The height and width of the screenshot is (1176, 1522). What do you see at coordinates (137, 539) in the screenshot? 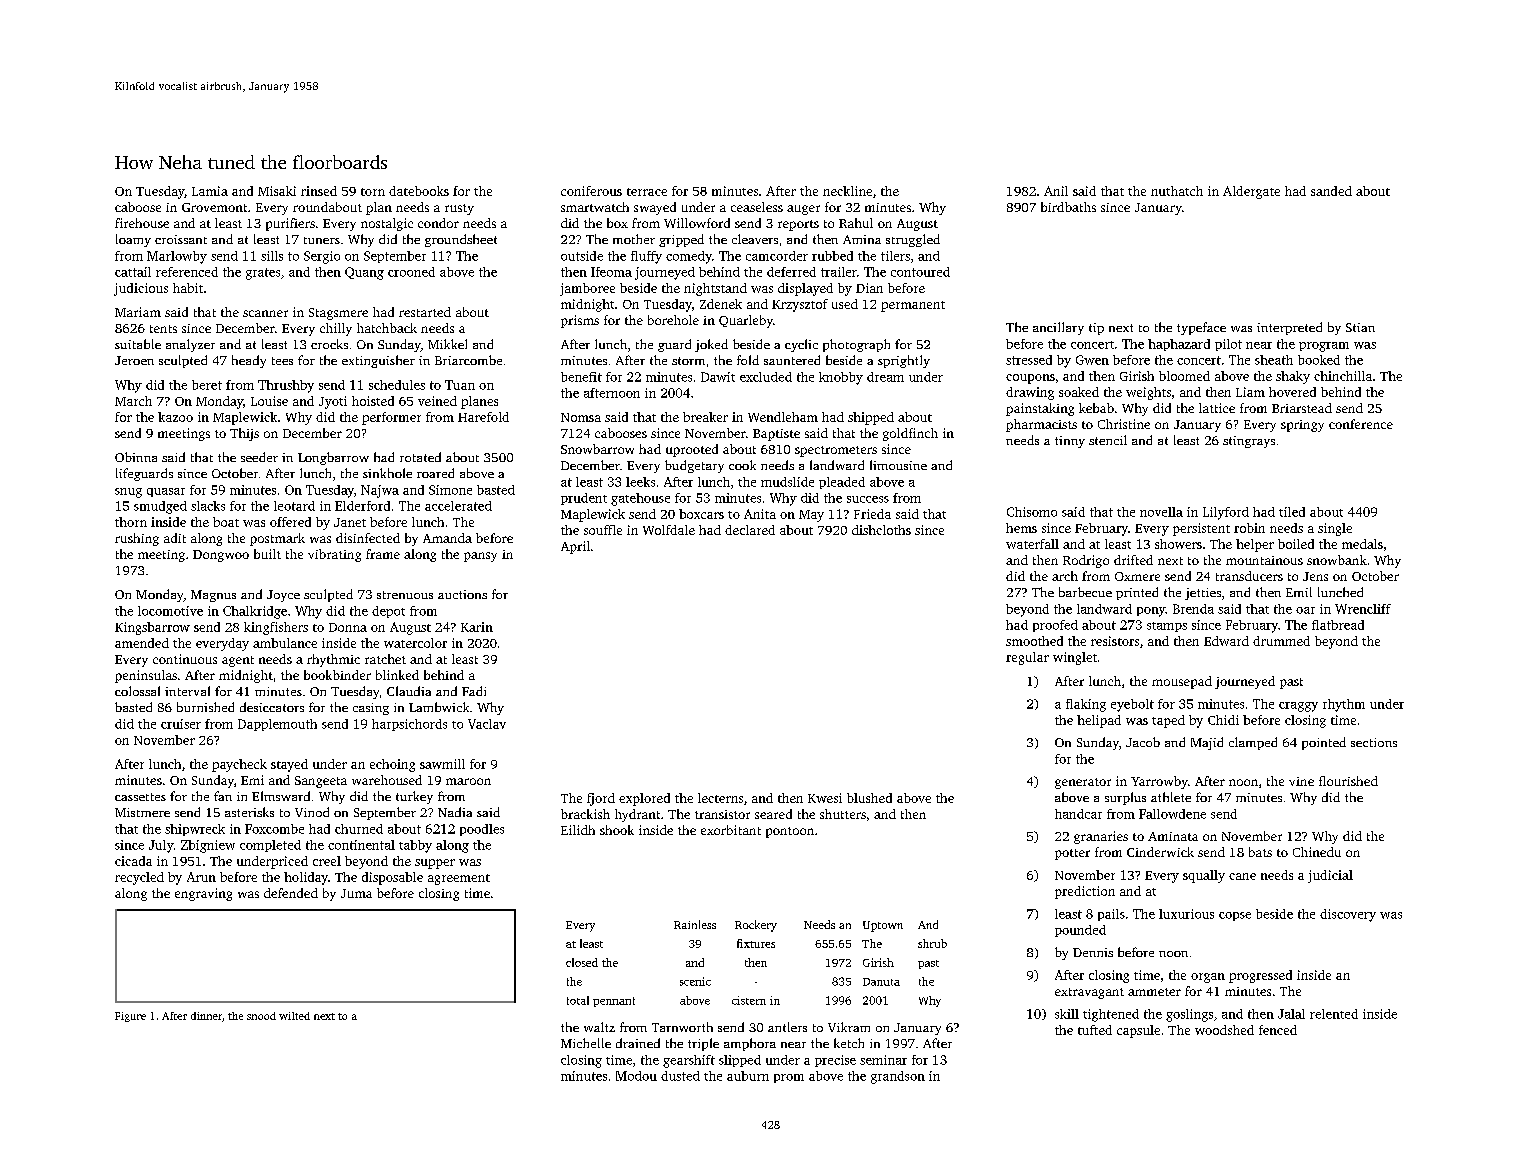
I see `rushing` at bounding box center [137, 539].
